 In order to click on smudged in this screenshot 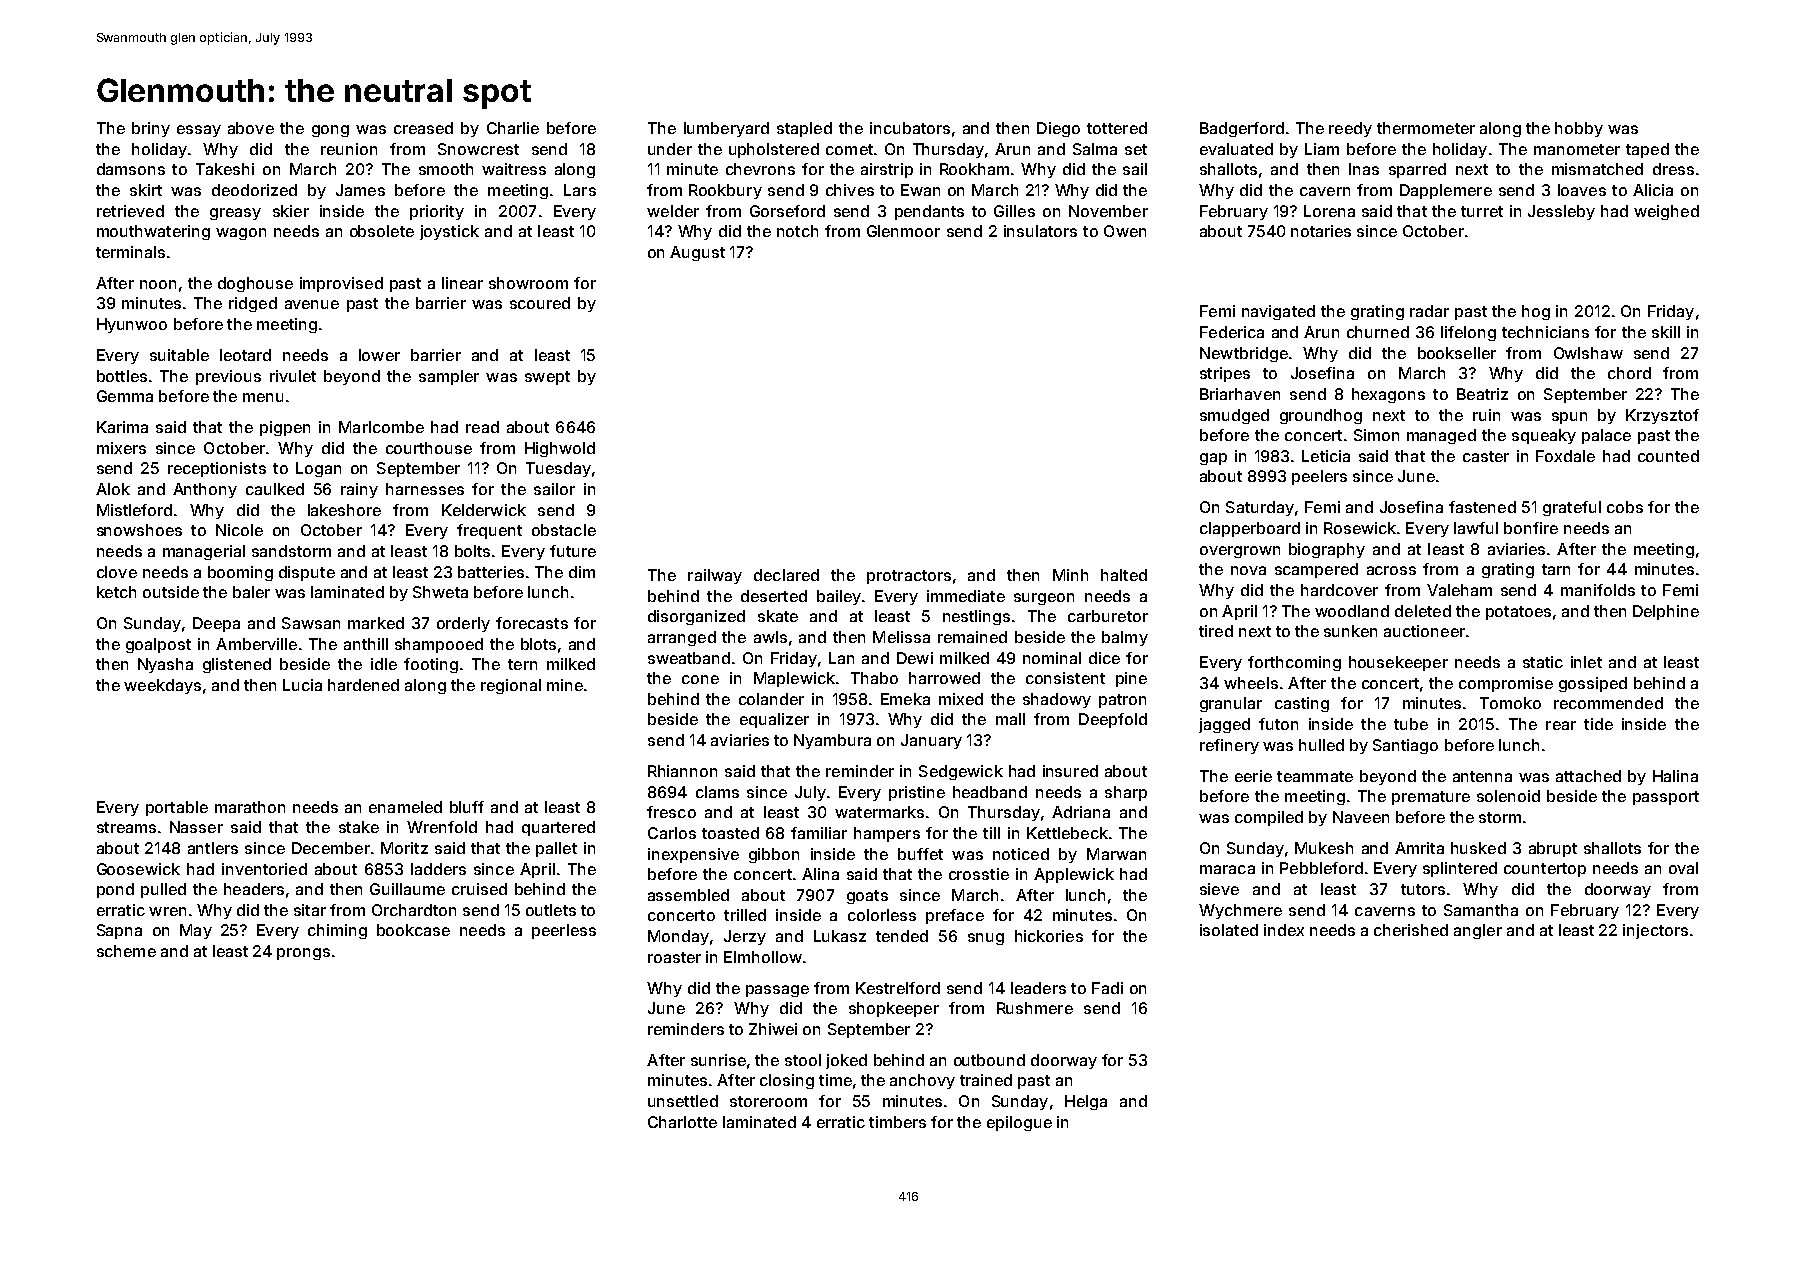, I will do `click(1234, 416)`.
